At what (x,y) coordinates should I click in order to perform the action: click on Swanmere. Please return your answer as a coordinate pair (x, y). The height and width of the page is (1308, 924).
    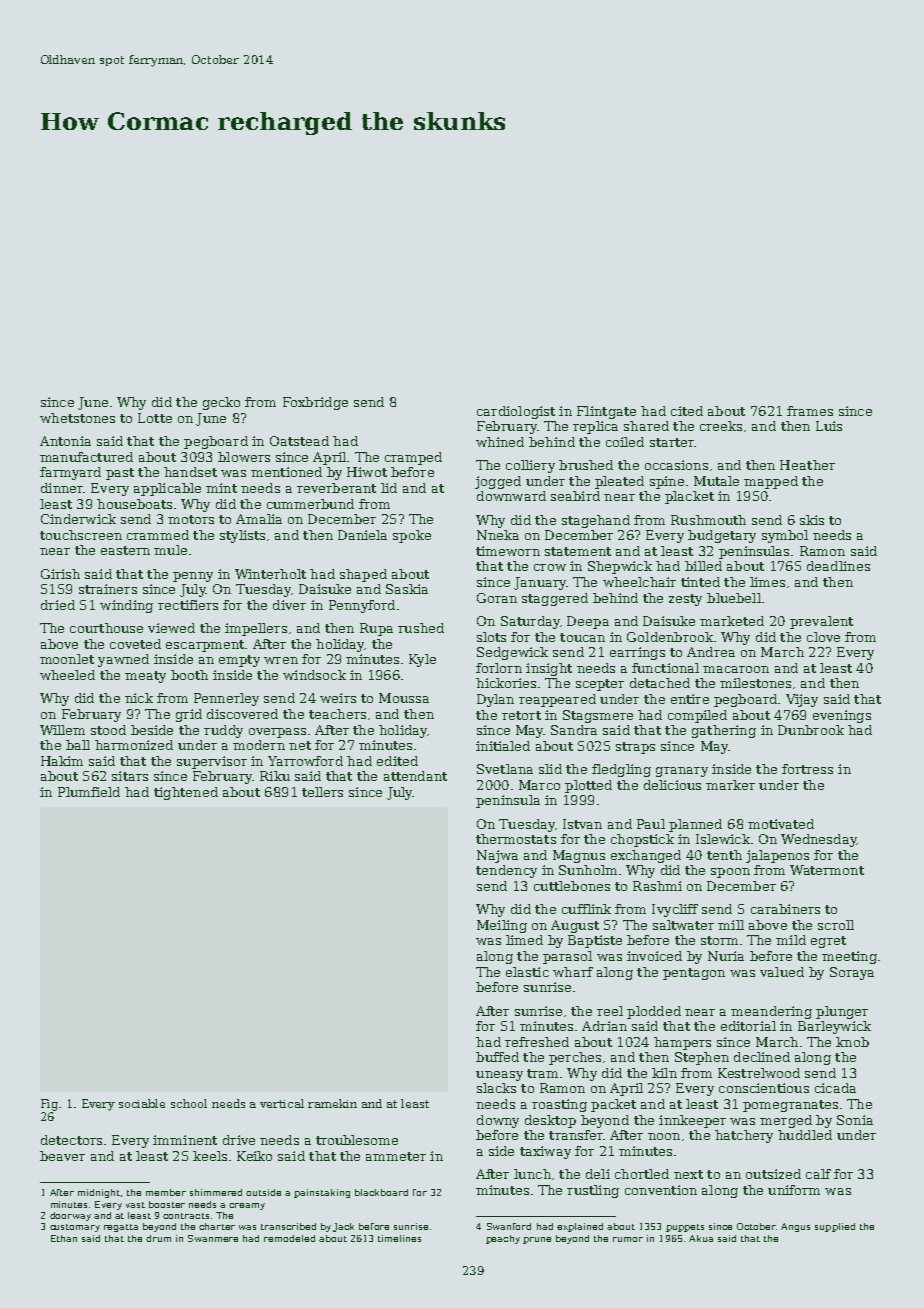
    Looking at the image, I should click on (213, 1238).
